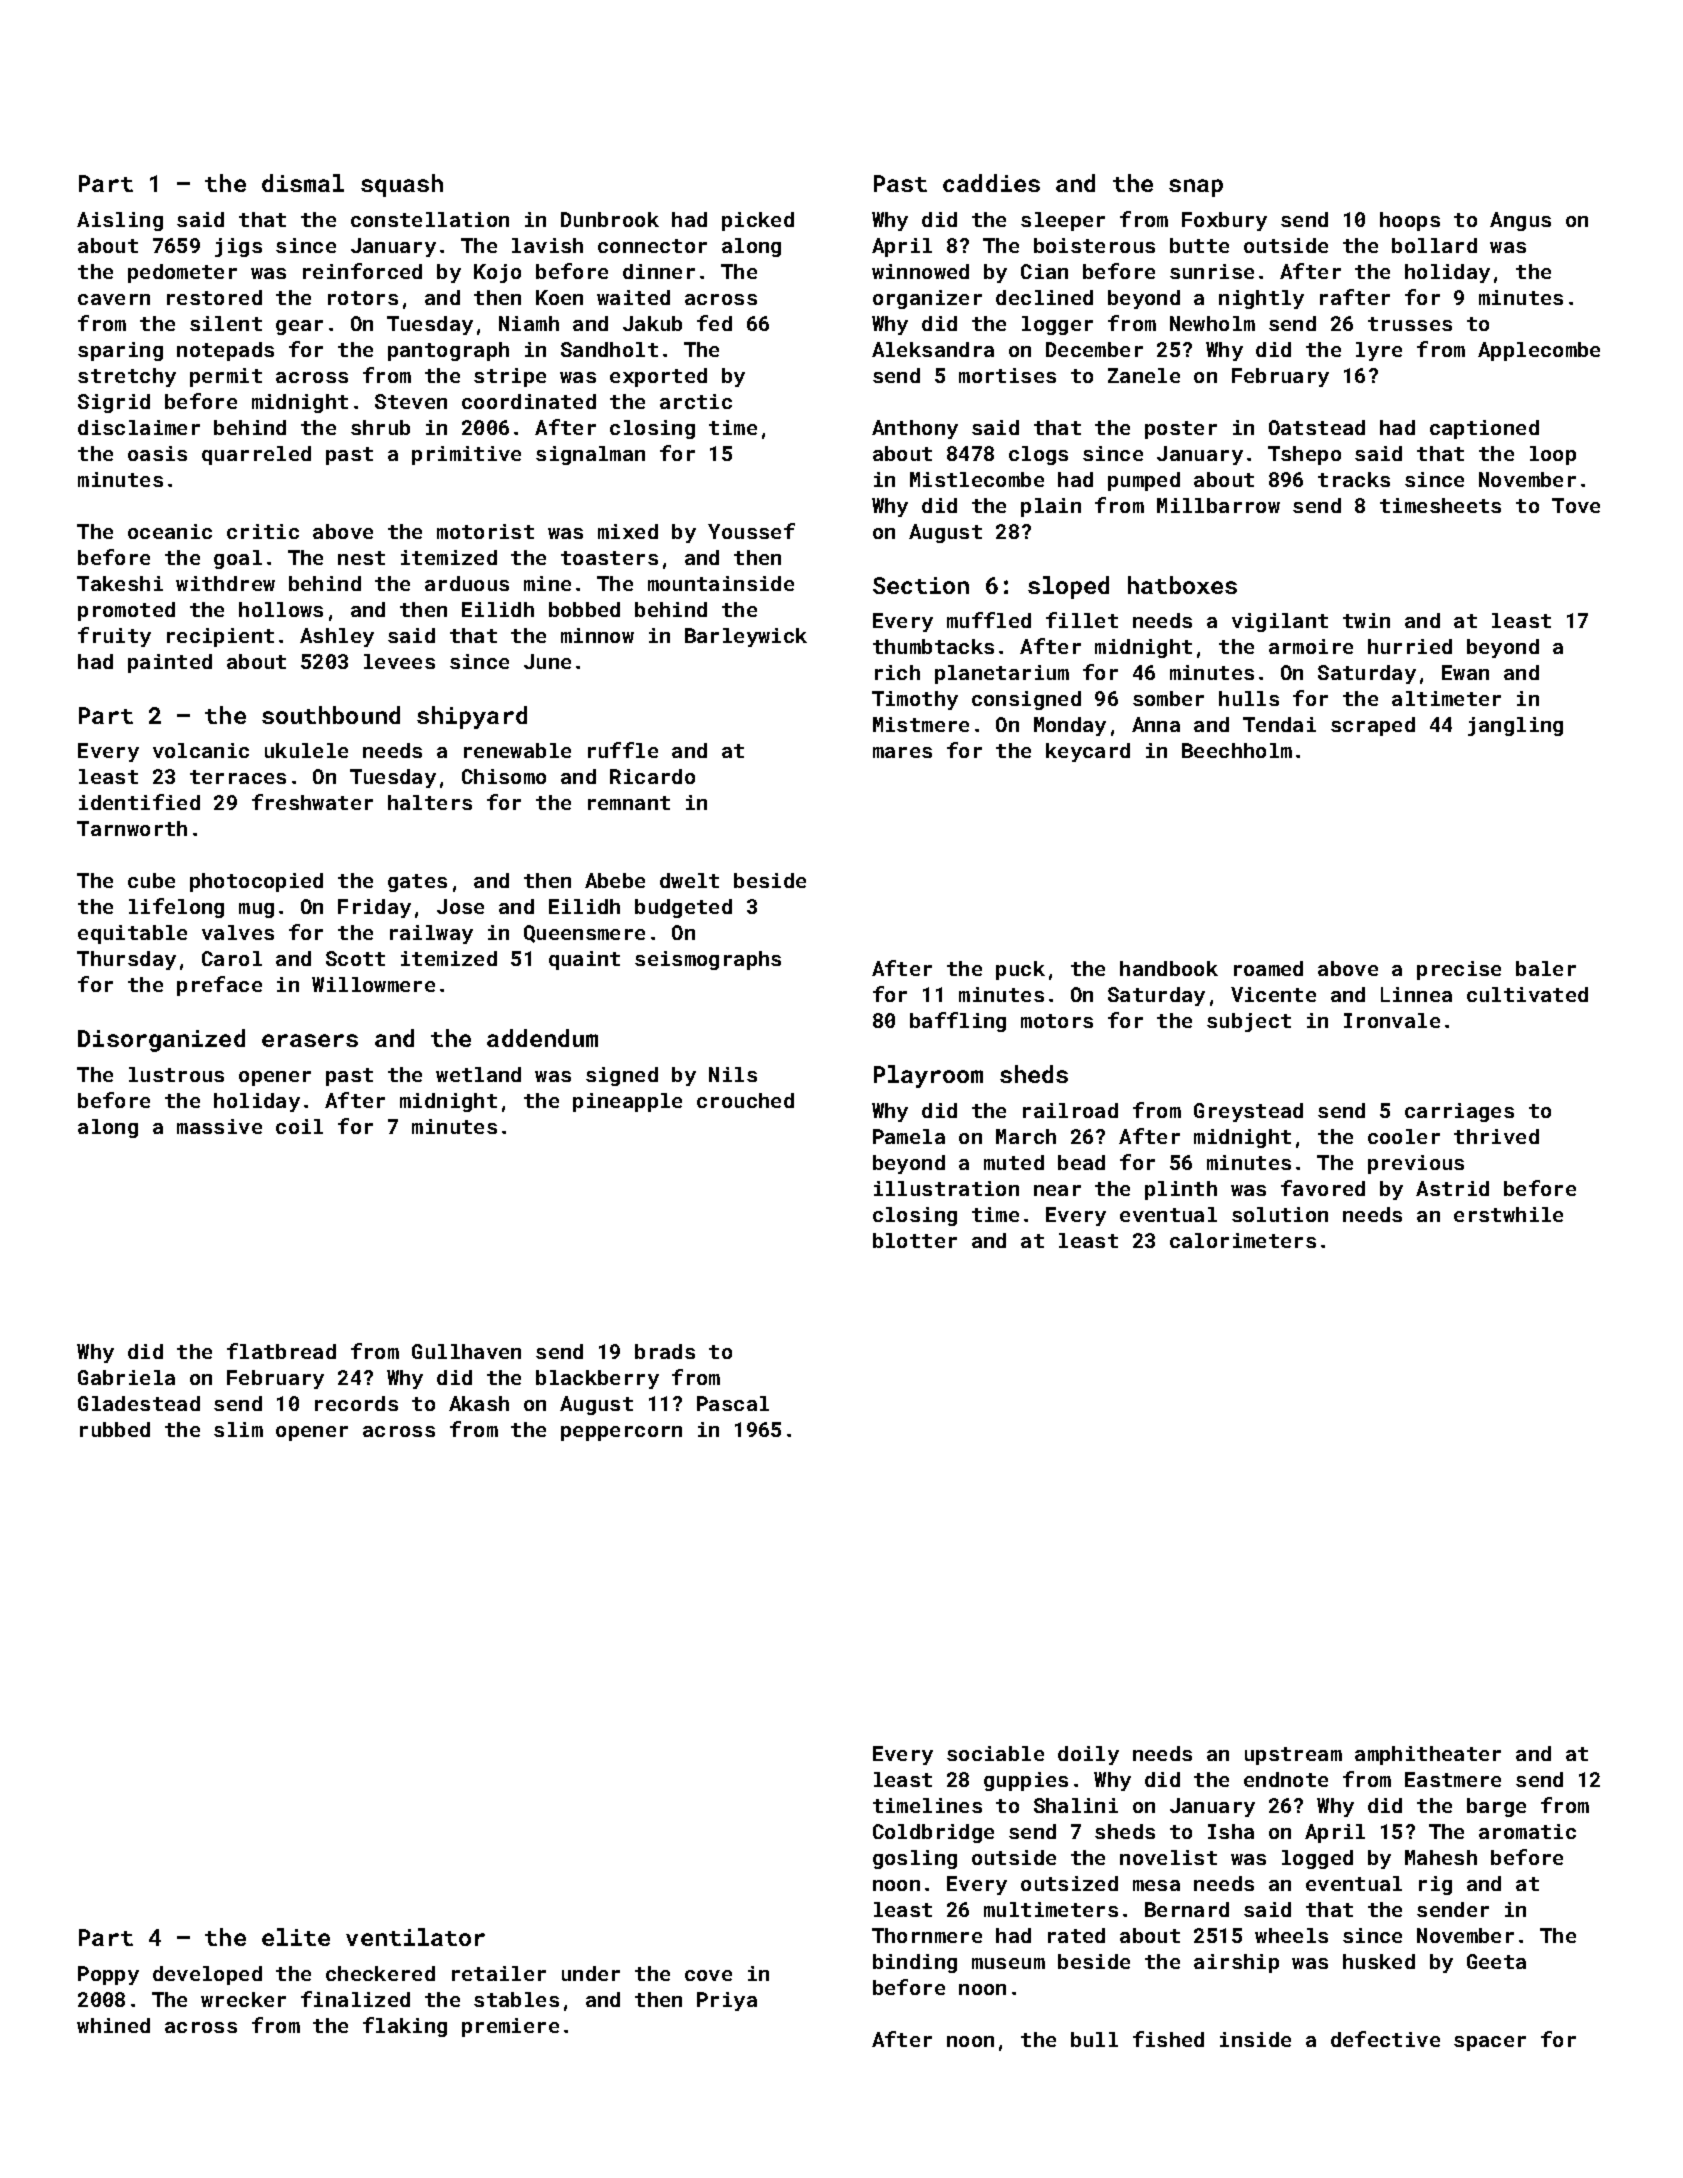 The height and width of the screenshot is (2178, 1683). What do you see at coordinates (303, 183) in the screenshot?
I see `dismal` at bounding box center [303, 183].
